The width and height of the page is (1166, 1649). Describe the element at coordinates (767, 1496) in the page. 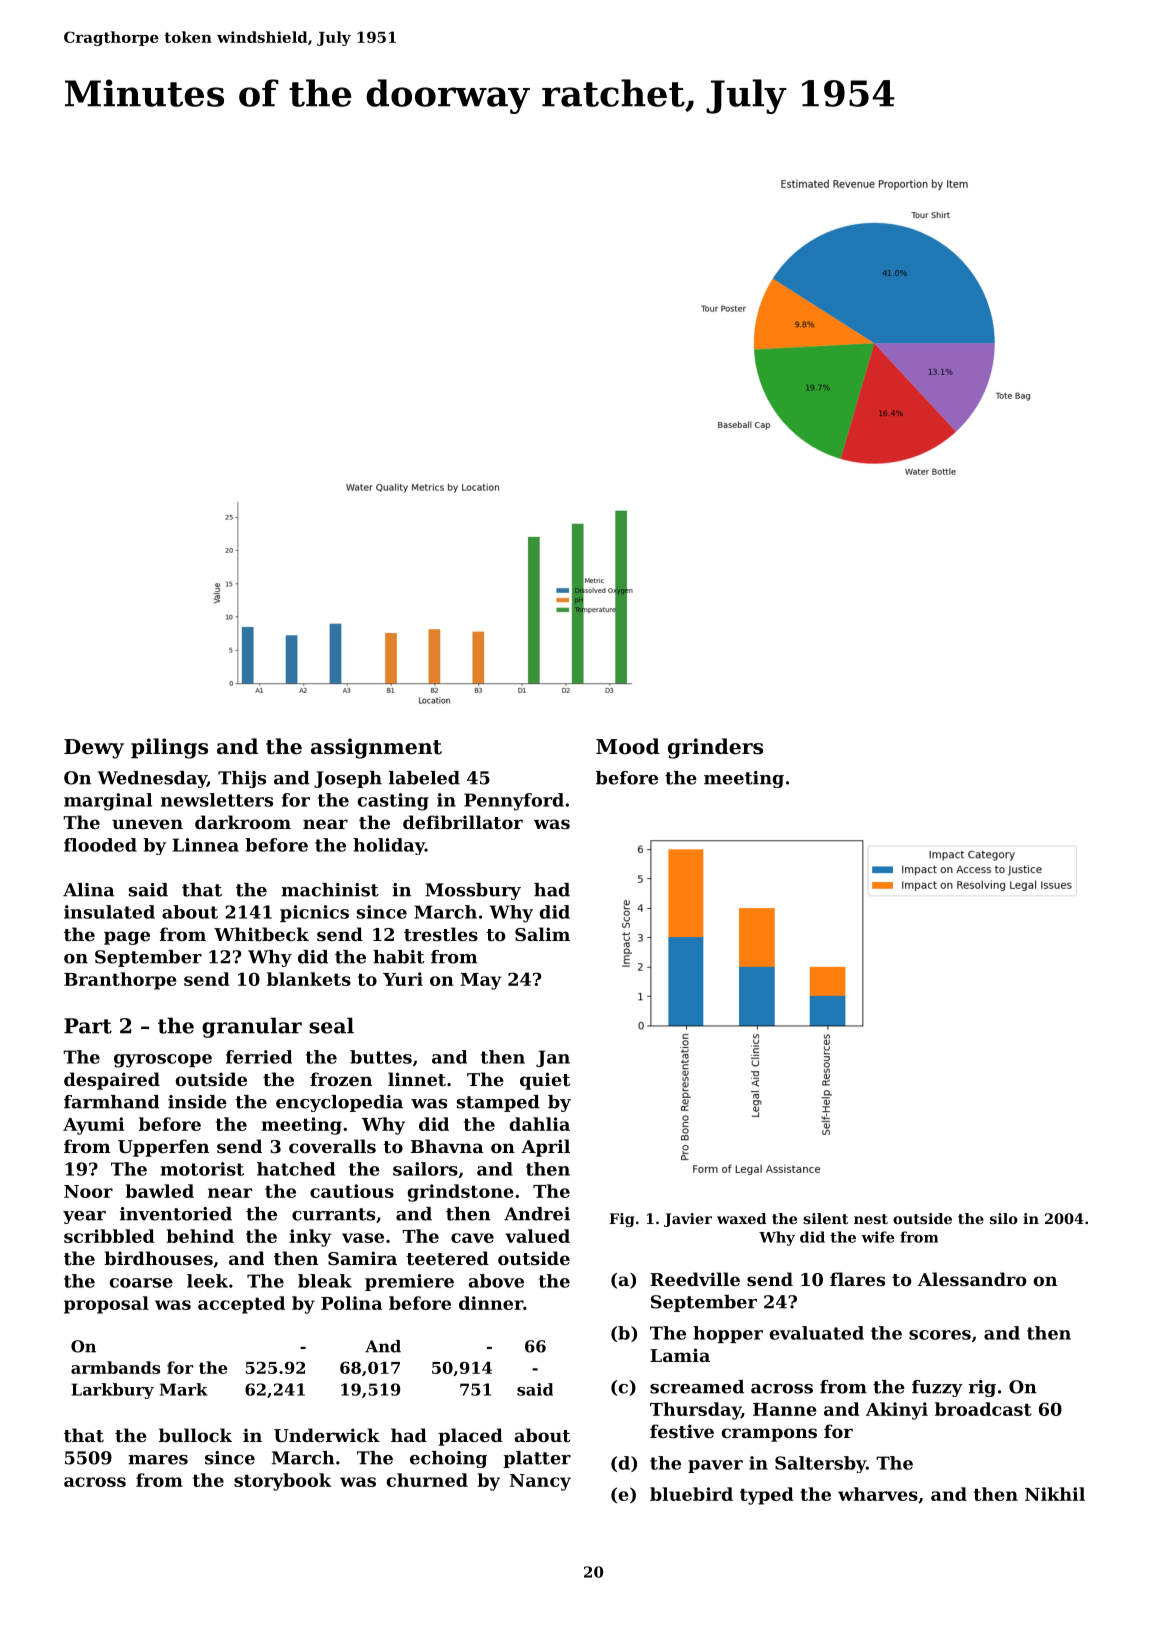

I see `typed` at that location.
